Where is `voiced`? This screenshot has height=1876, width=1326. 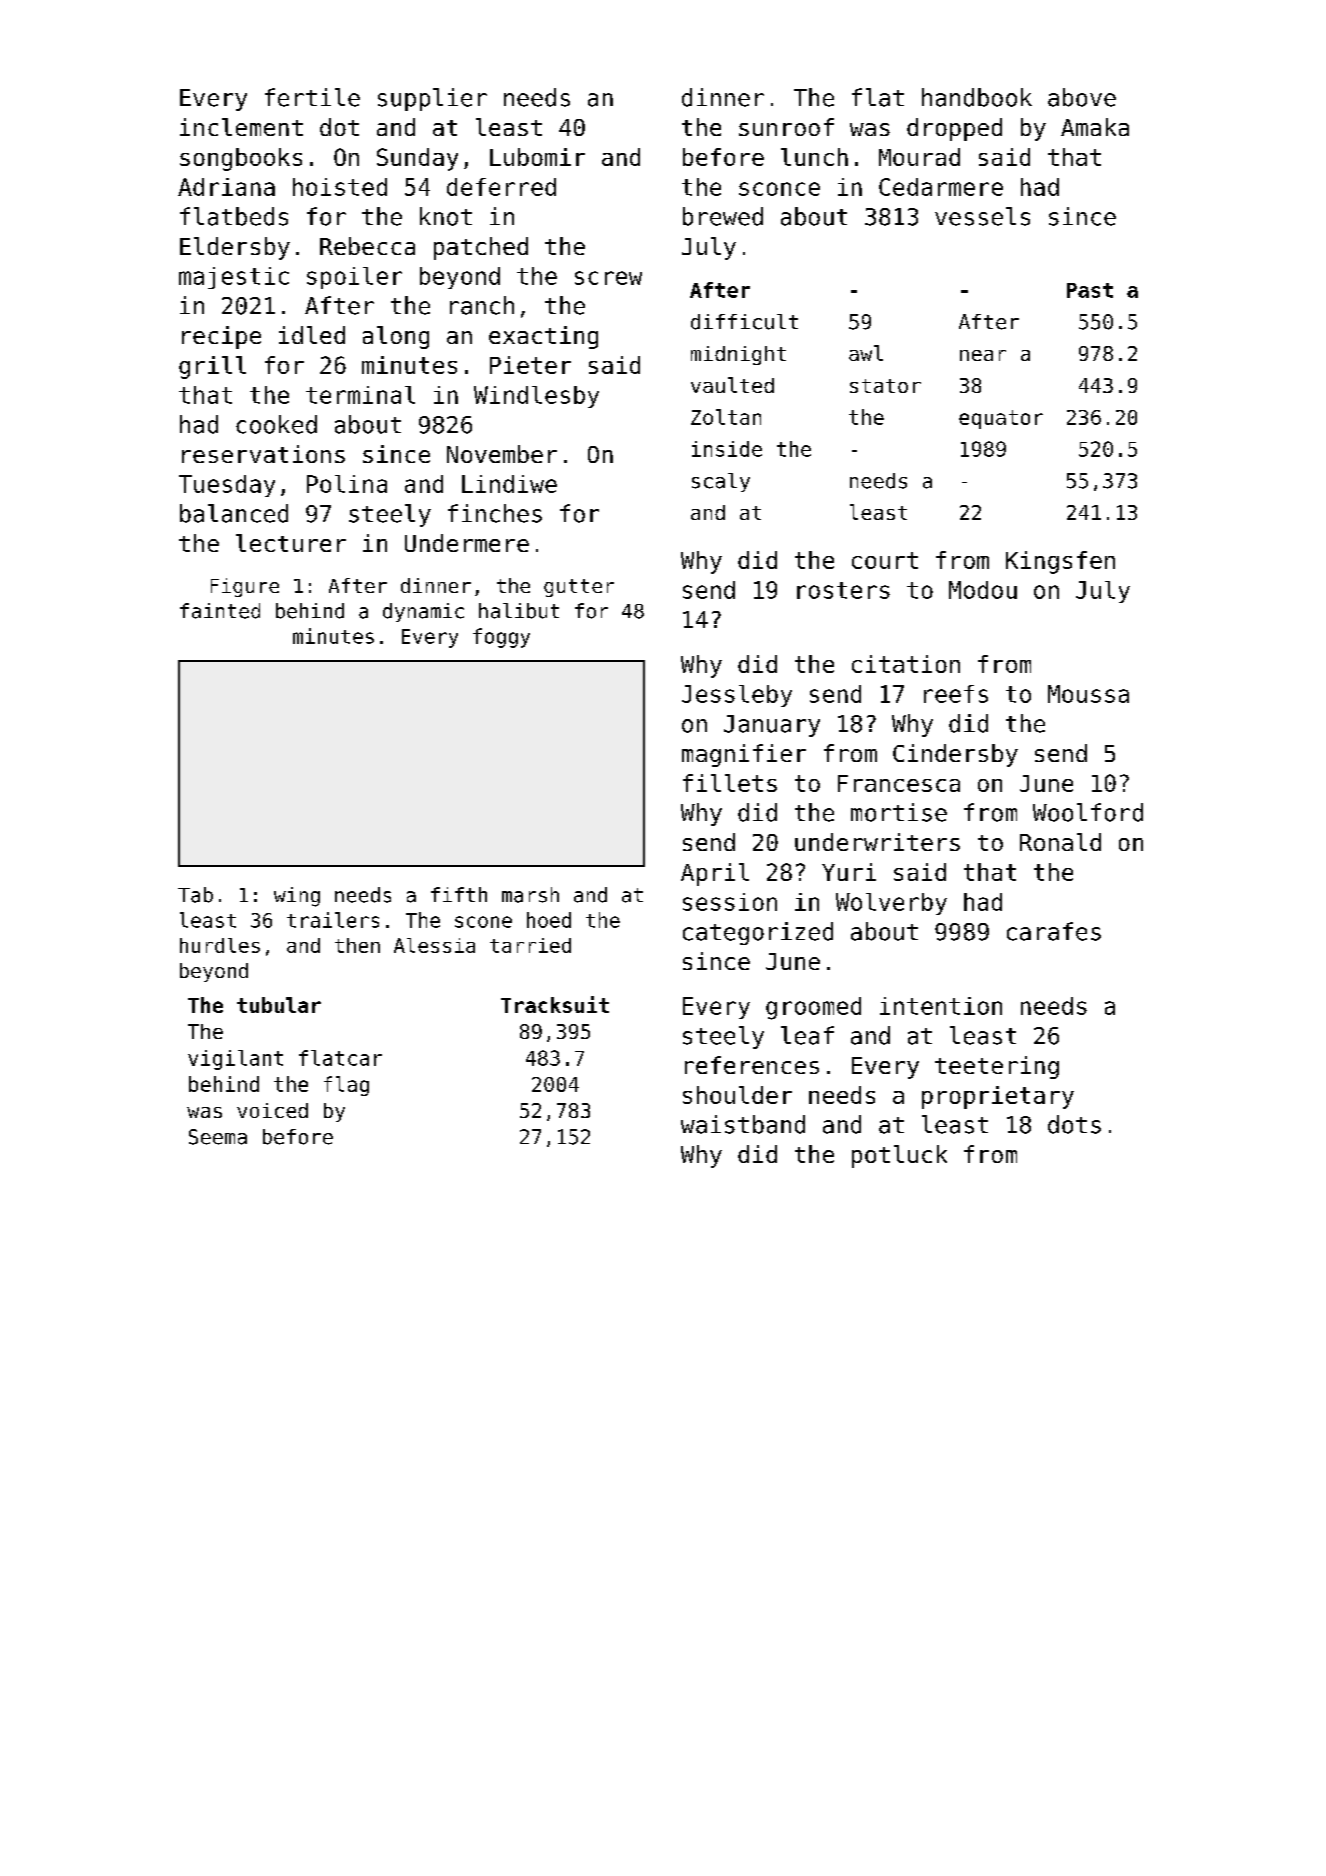
voiced is located at coordinates (272, 1110).
